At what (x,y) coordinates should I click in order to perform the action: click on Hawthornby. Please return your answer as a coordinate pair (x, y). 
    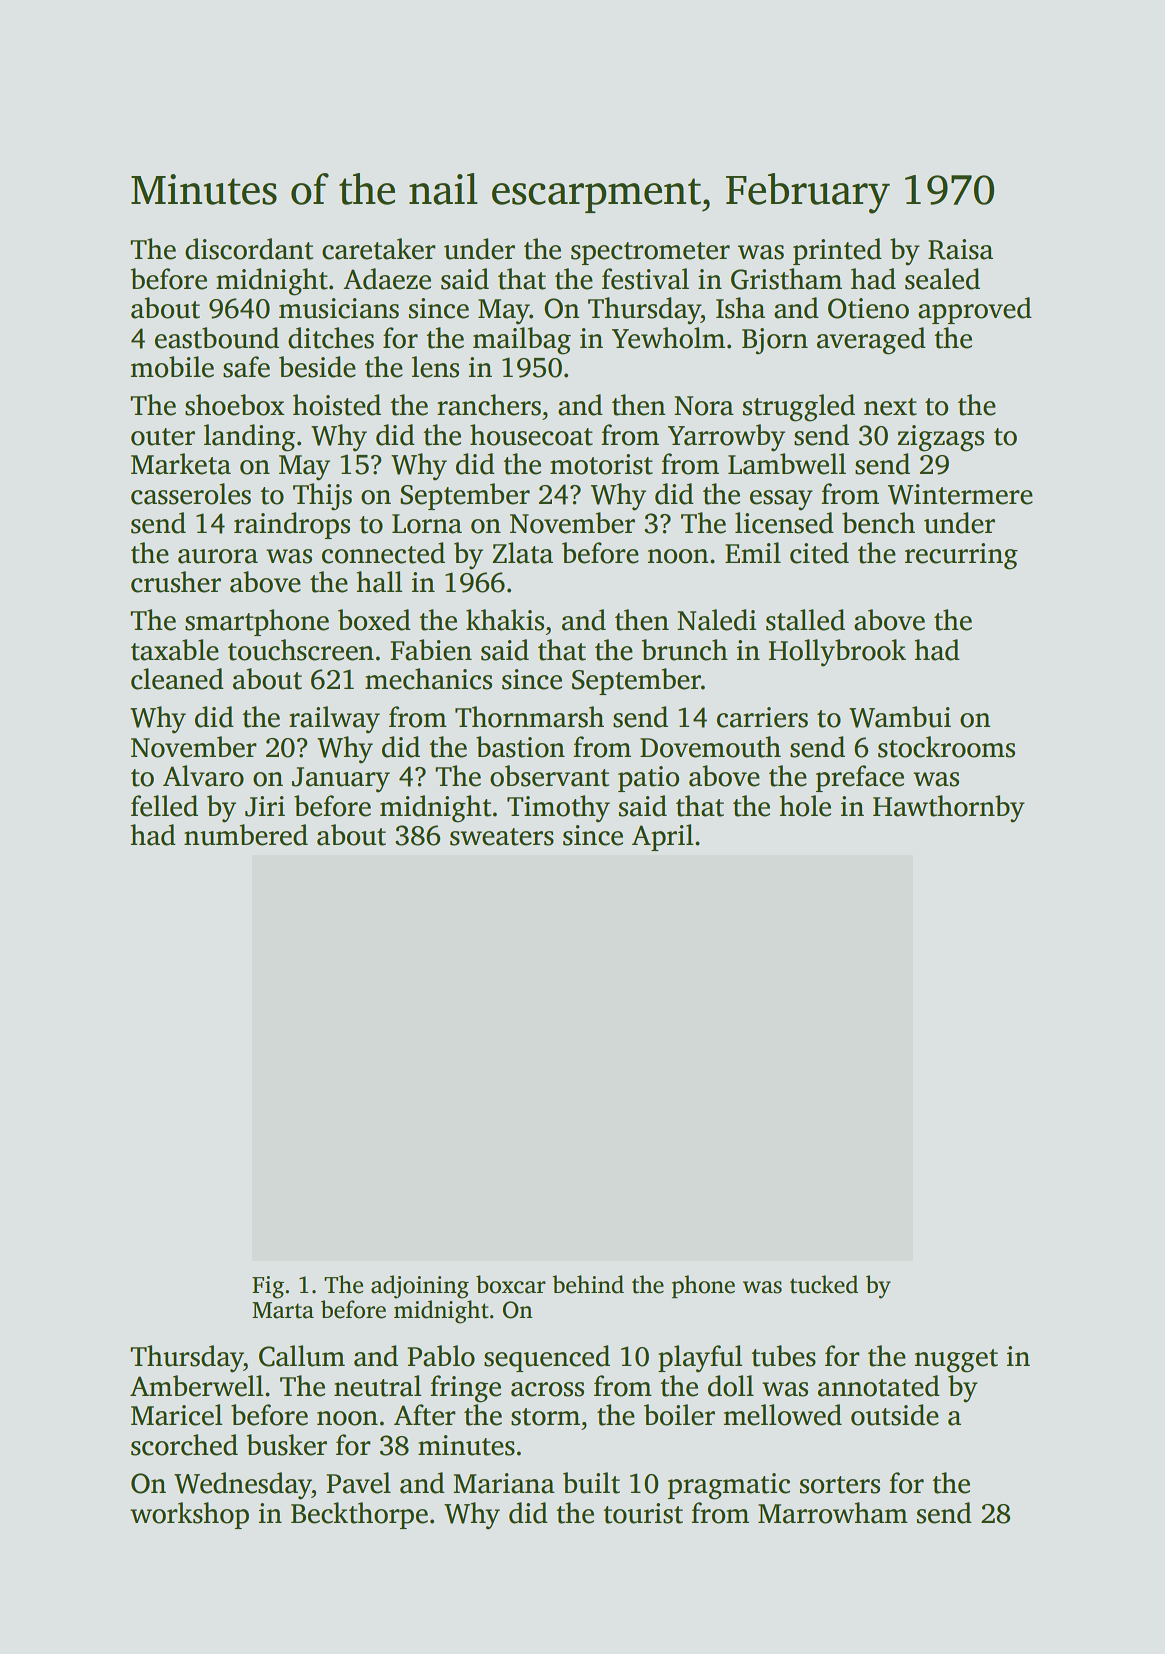
    Looking at the image, I should click on (949, 809).
